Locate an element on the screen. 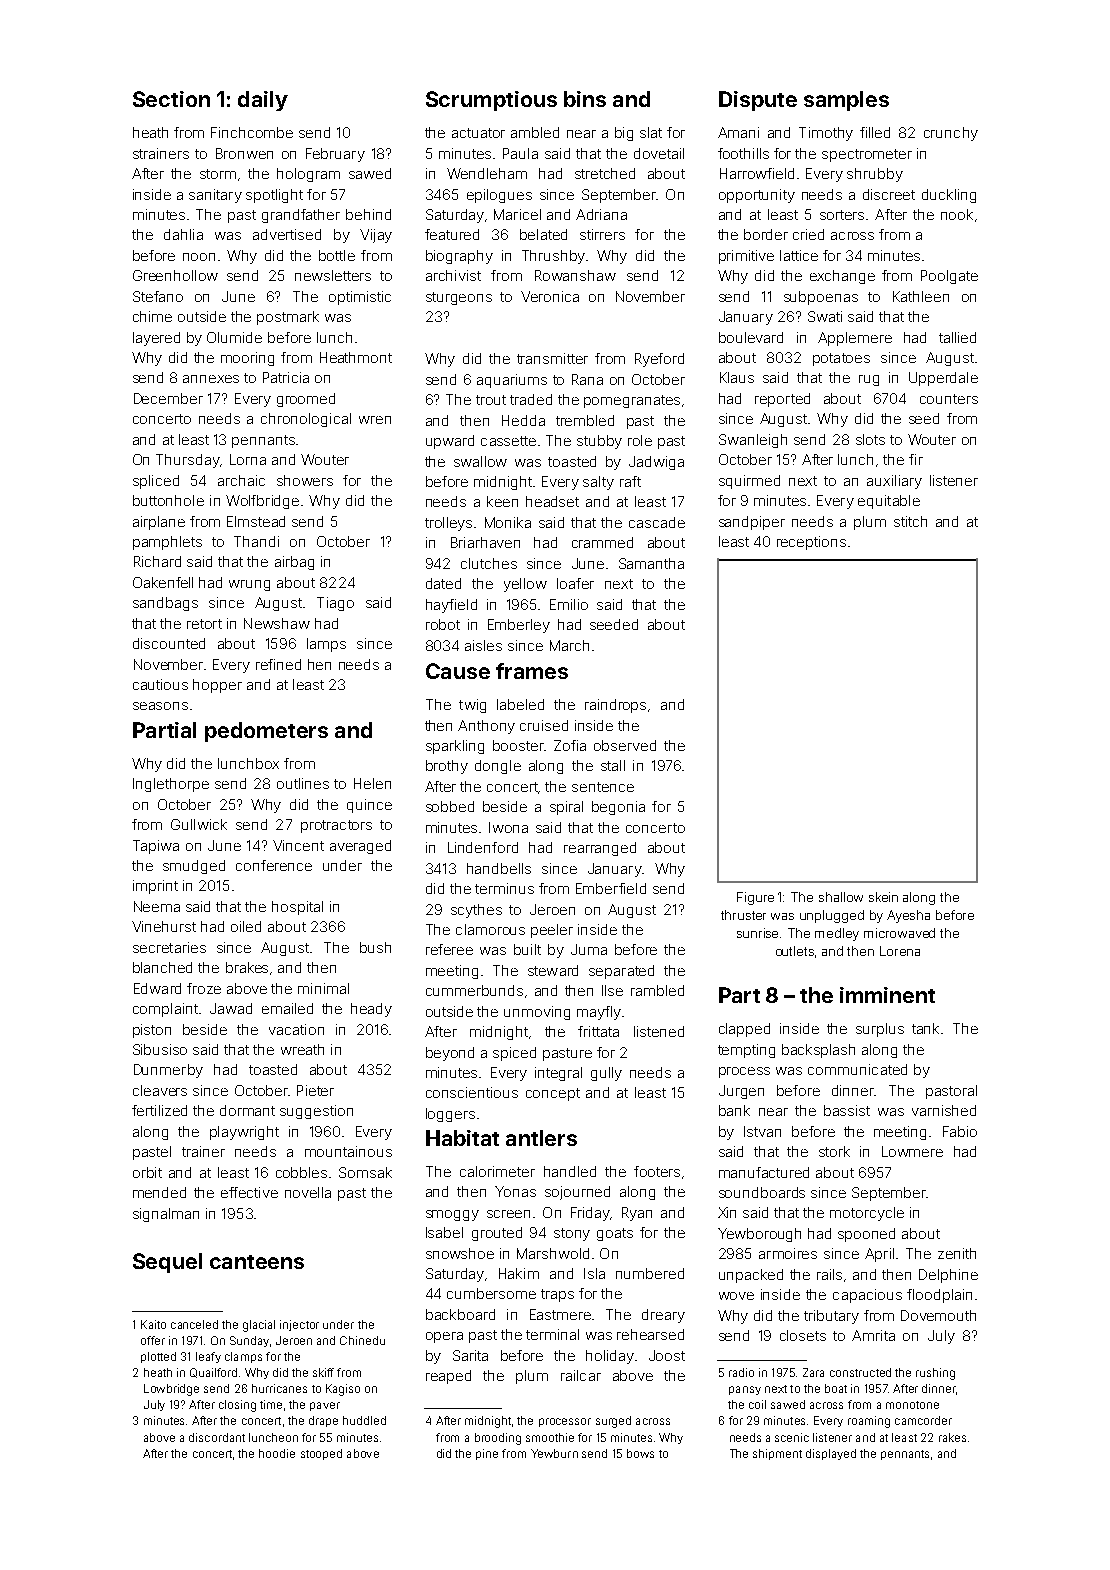 Image resolution: width=1110 pixels, height=1570 pixels. rearranged is located at coordinates (600, 849).
